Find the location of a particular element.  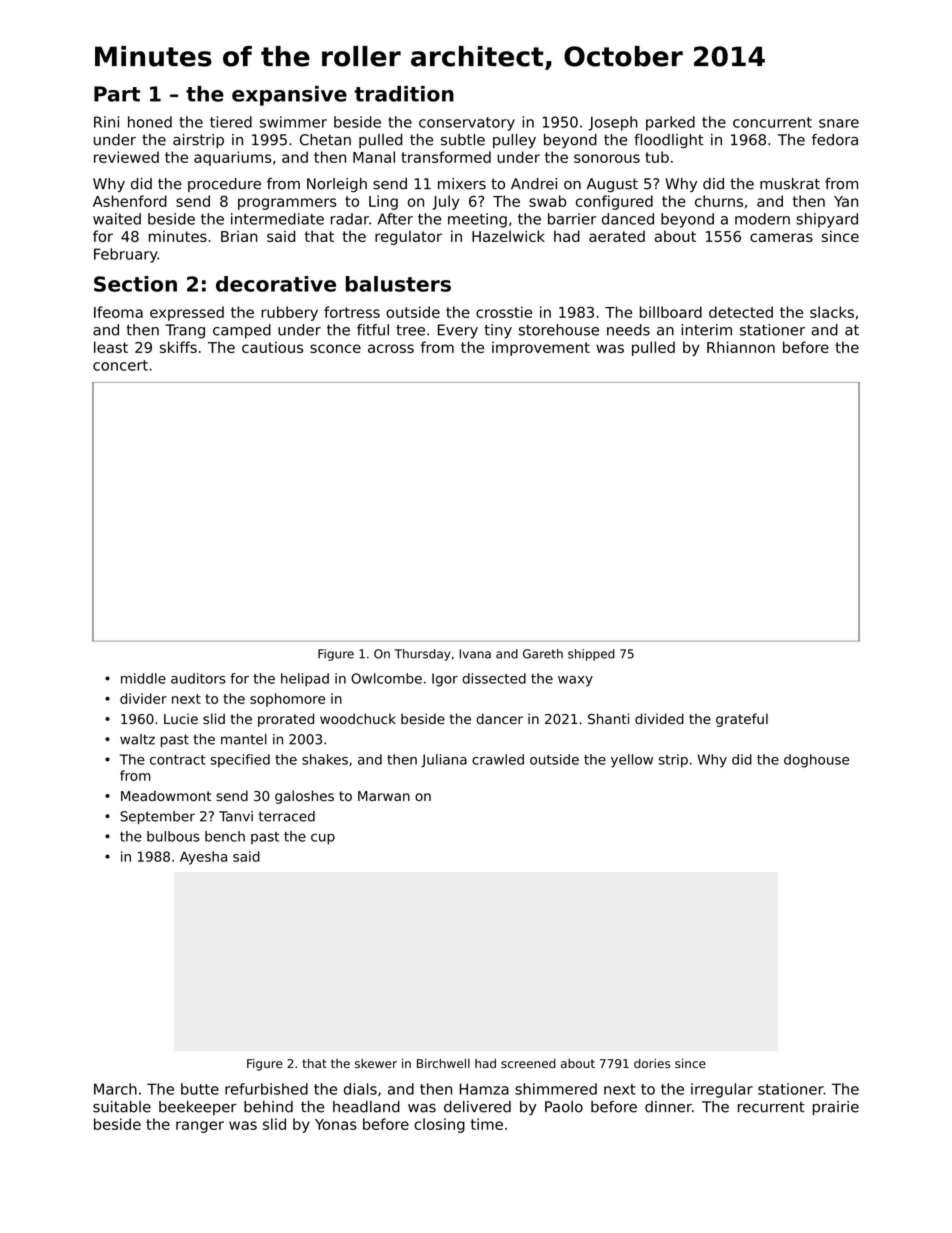

August is located at coordinates (612, 185).
